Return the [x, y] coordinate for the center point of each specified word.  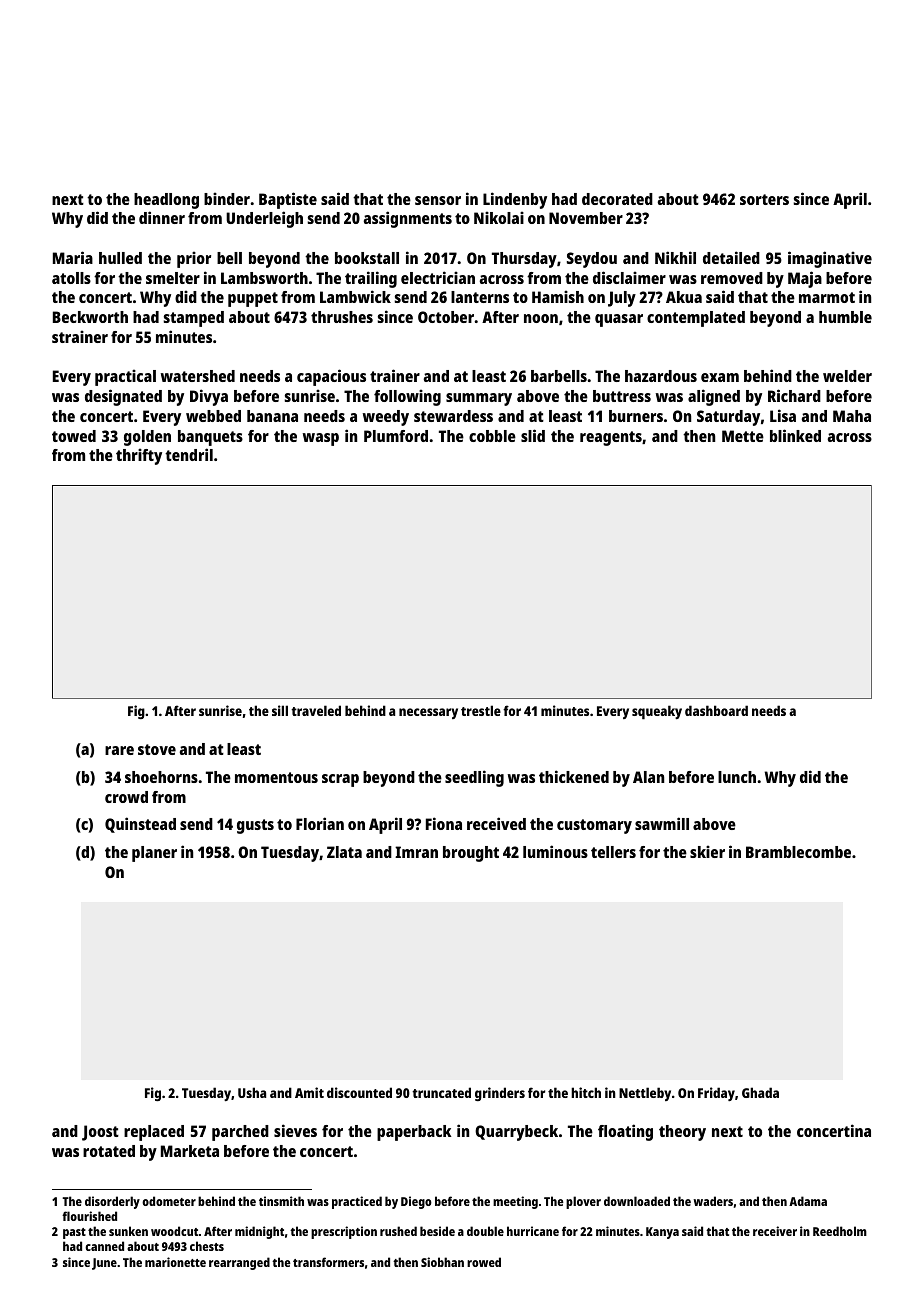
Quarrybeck [516, 1133]
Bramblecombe [798, 852]
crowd [126, 797]
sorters [764, 199]
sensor [438, 200]
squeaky [657, 712]
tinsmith [281, 1201]
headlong [166, 201]
